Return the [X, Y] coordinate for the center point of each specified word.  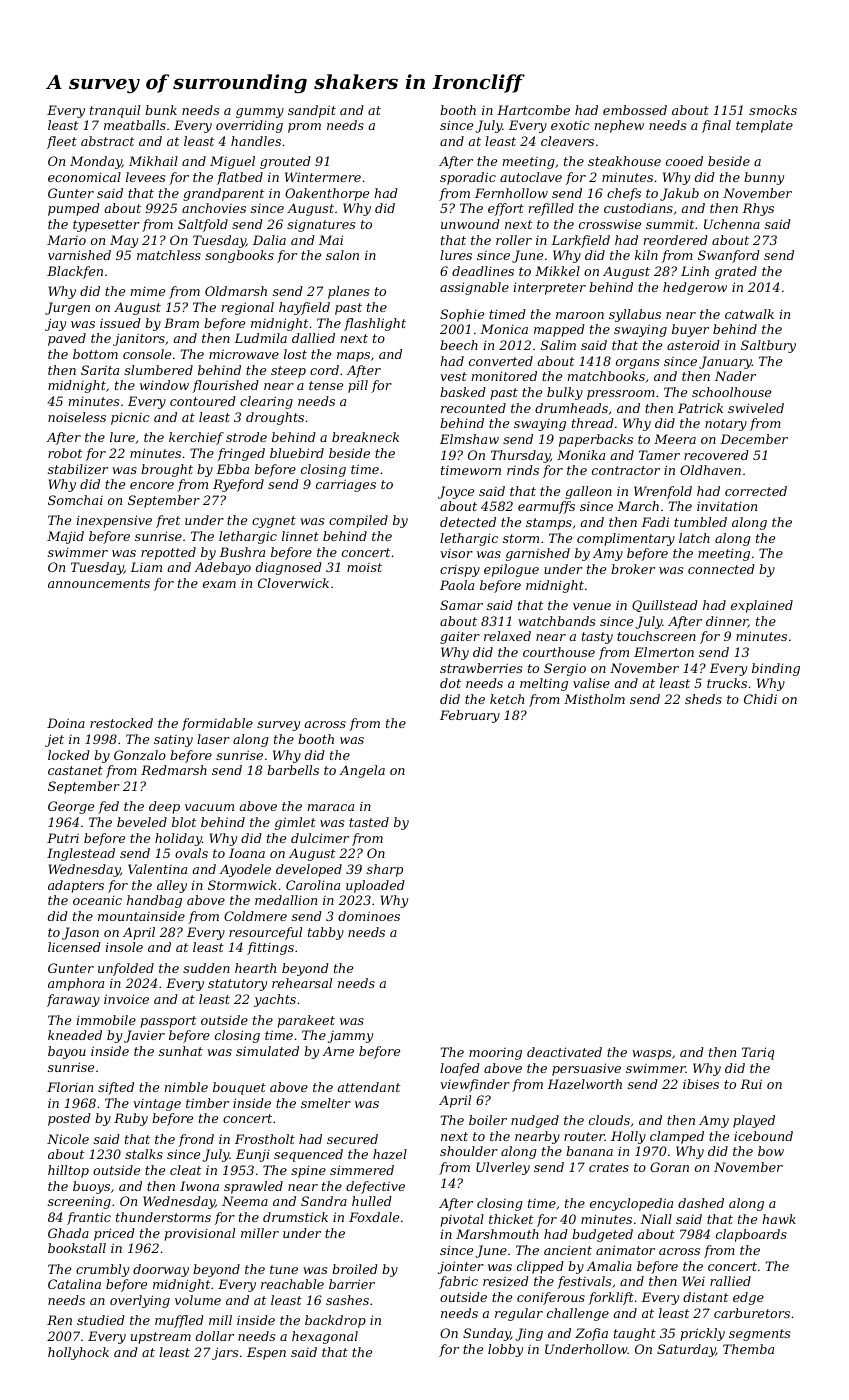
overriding [249, 126]
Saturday [686, 1350]
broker [633, 569]
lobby [505, 1350]
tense [326, 385]
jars [225, 1353]
